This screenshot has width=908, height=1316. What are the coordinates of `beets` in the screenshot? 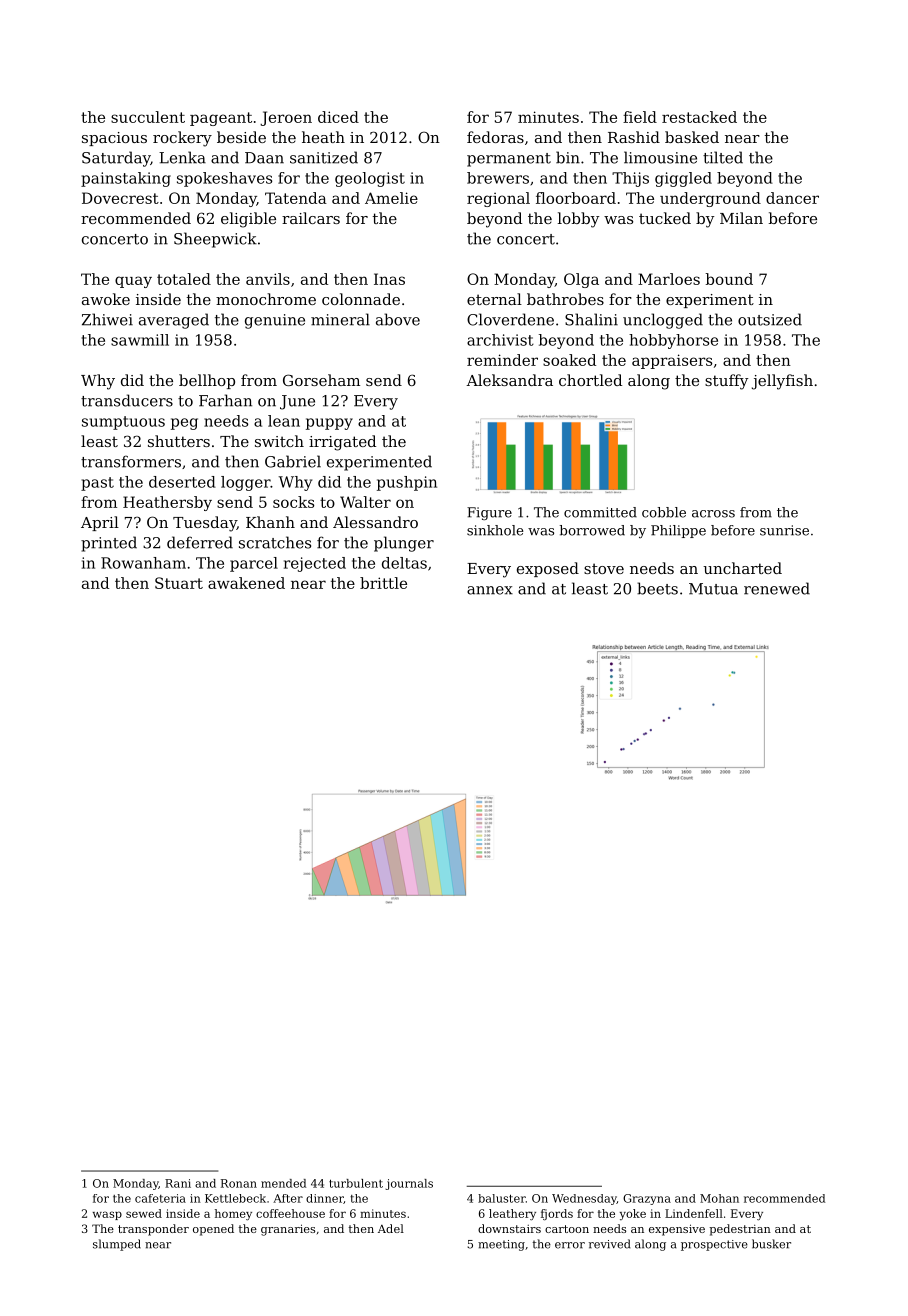 It's located at (657, 588).
